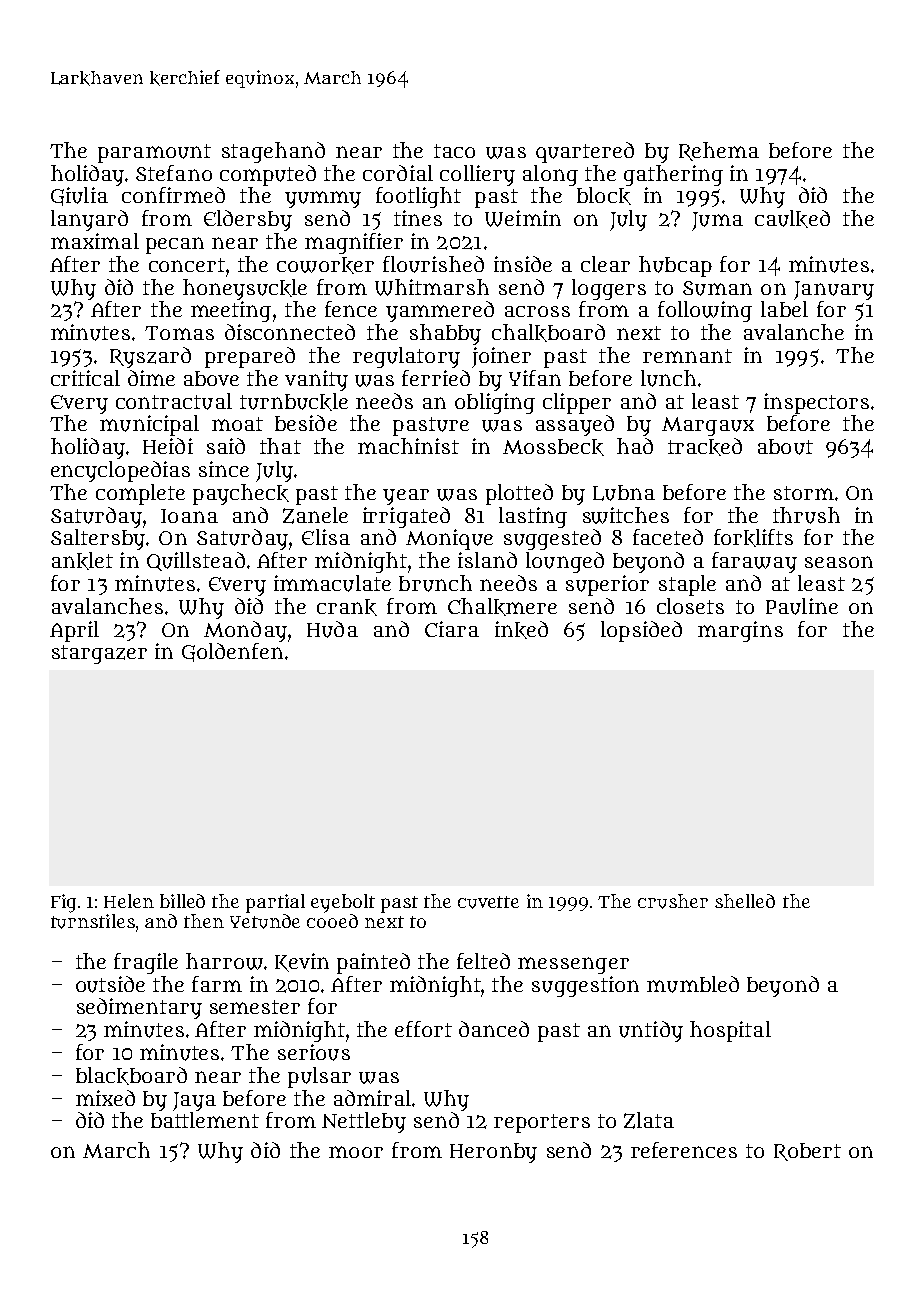 This screenshot has height=1314, width=924. I want to click on outside, so click(110, 984).
